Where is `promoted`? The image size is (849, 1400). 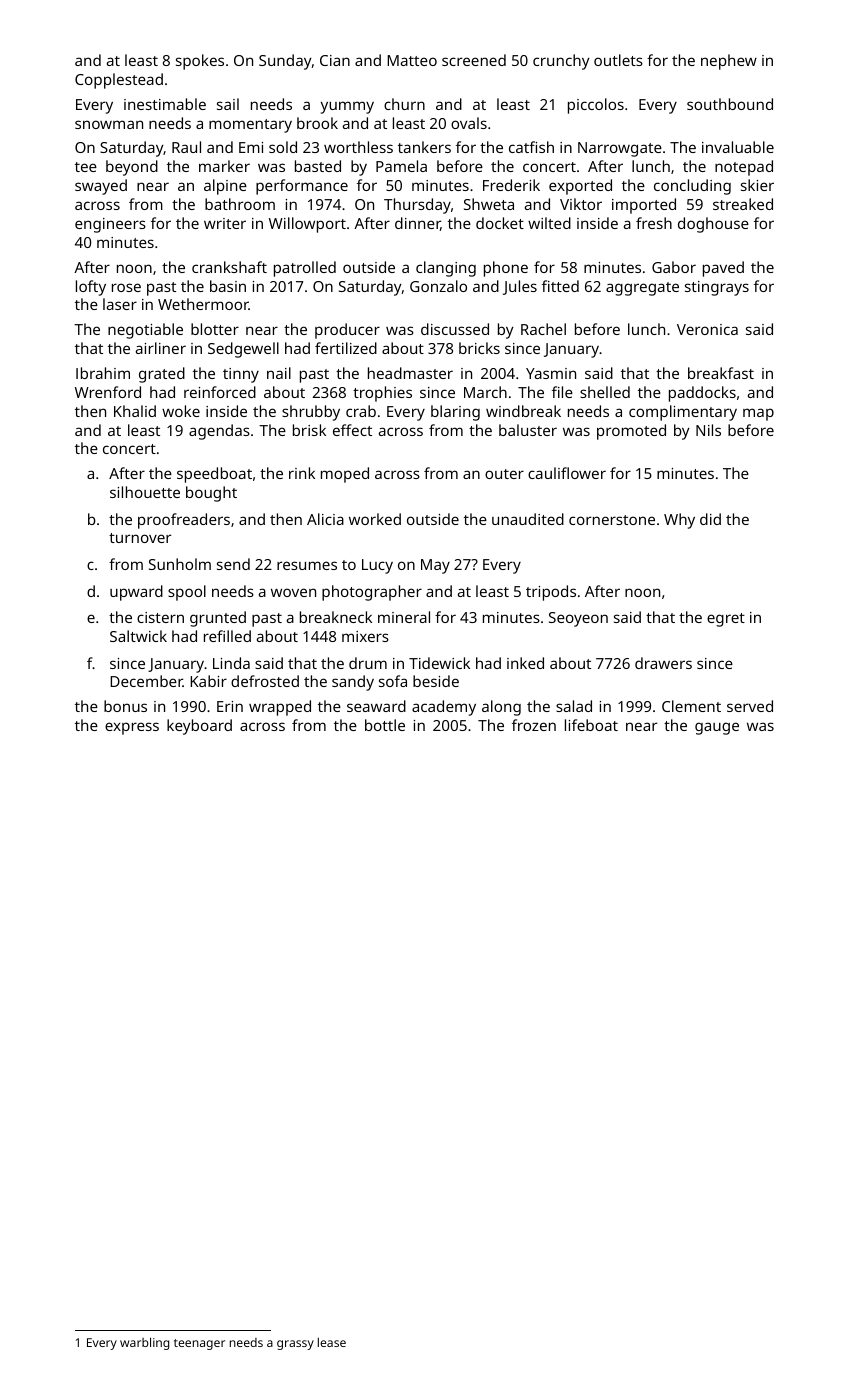 promoted is located at coordinates (631, 432).
